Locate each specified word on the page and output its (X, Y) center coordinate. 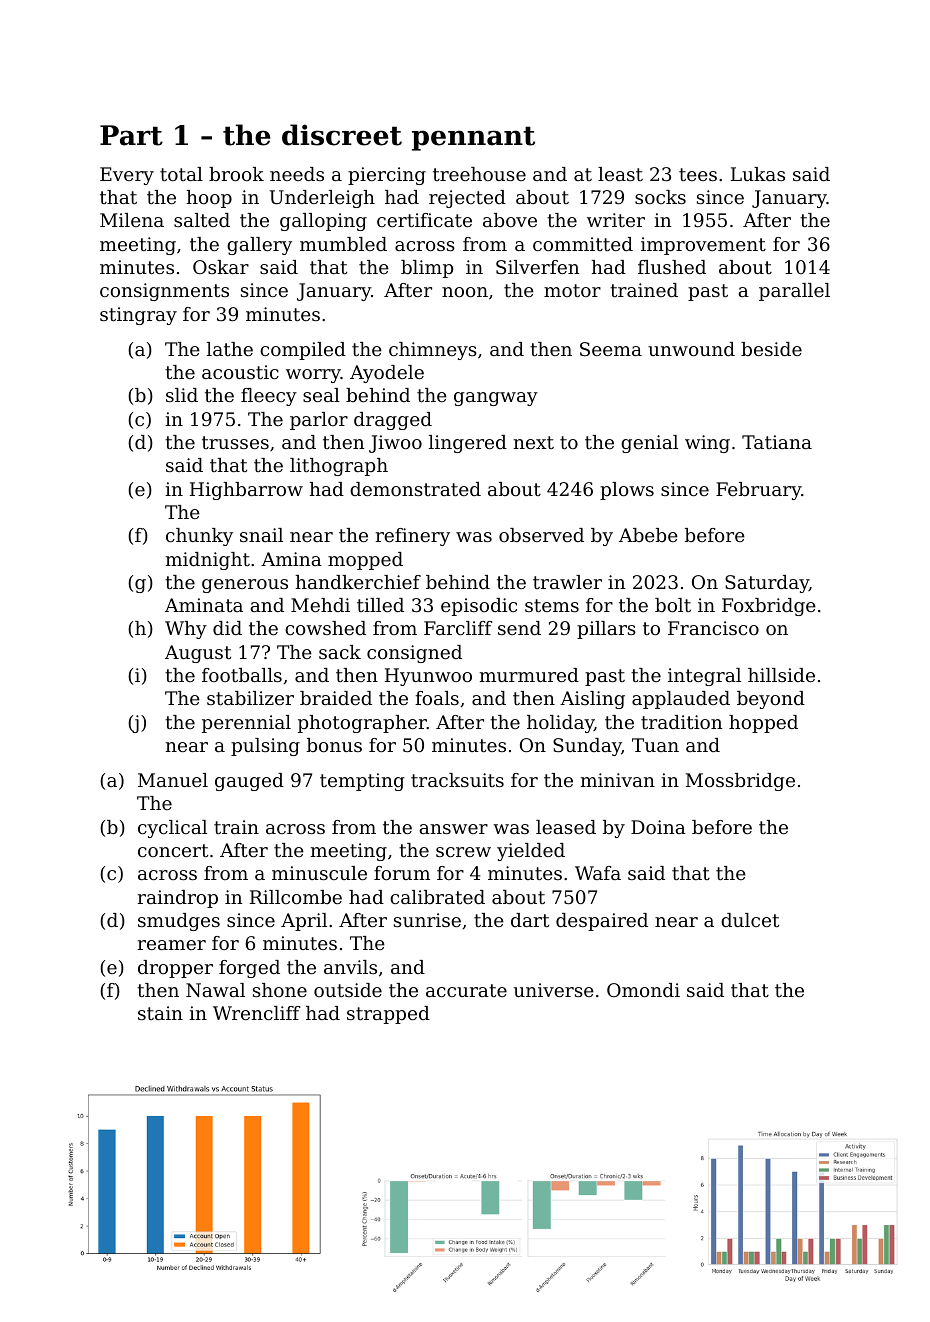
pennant (473, 138)
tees (698, 174)
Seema (611, 349)
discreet (342, 135)
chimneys (433, 351)
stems (552, 605)
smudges (179, 922)
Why (186, 630)
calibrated (437, 897)
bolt (673, 605)
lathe (230, 349)
